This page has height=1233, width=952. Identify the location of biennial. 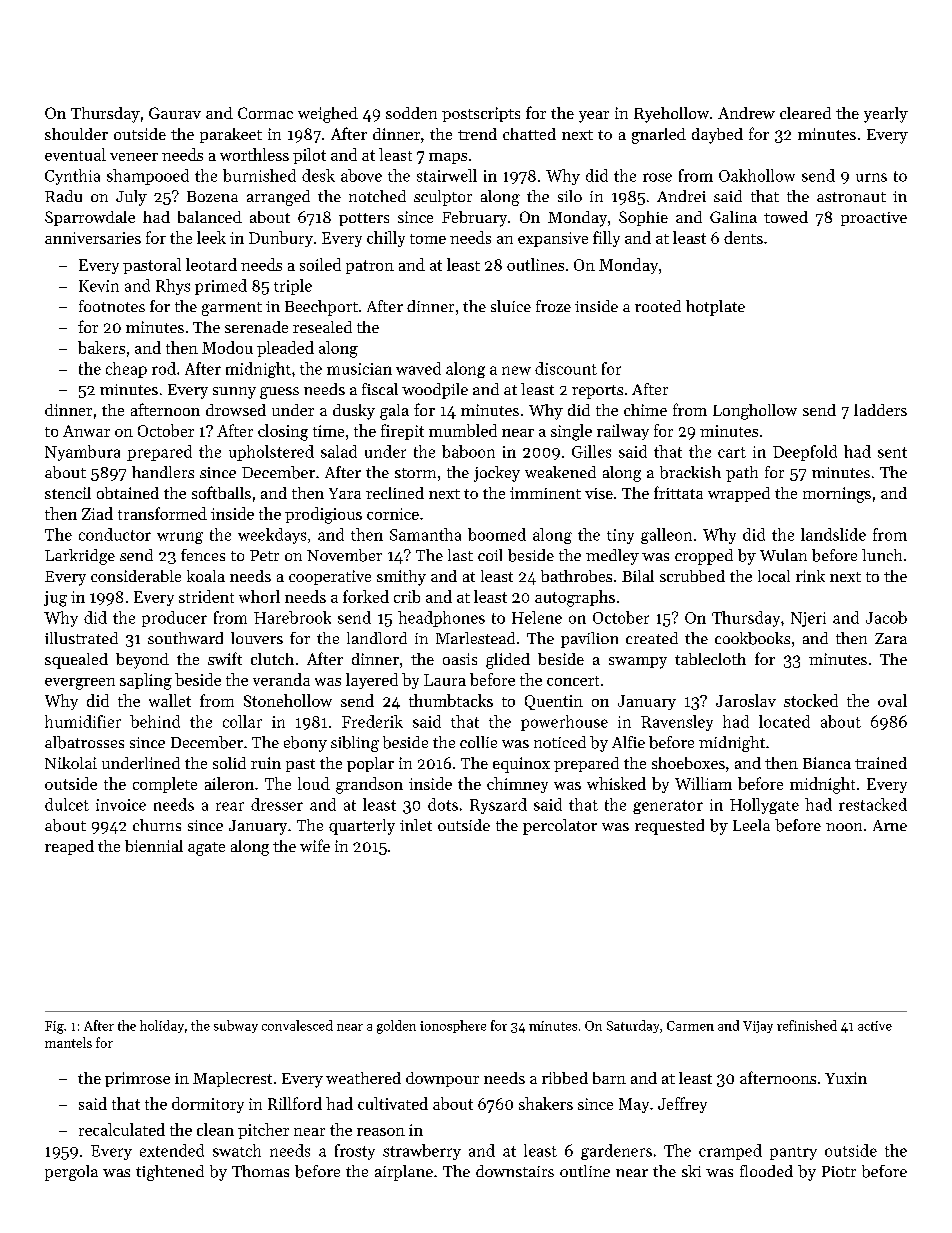
(154, 846).
